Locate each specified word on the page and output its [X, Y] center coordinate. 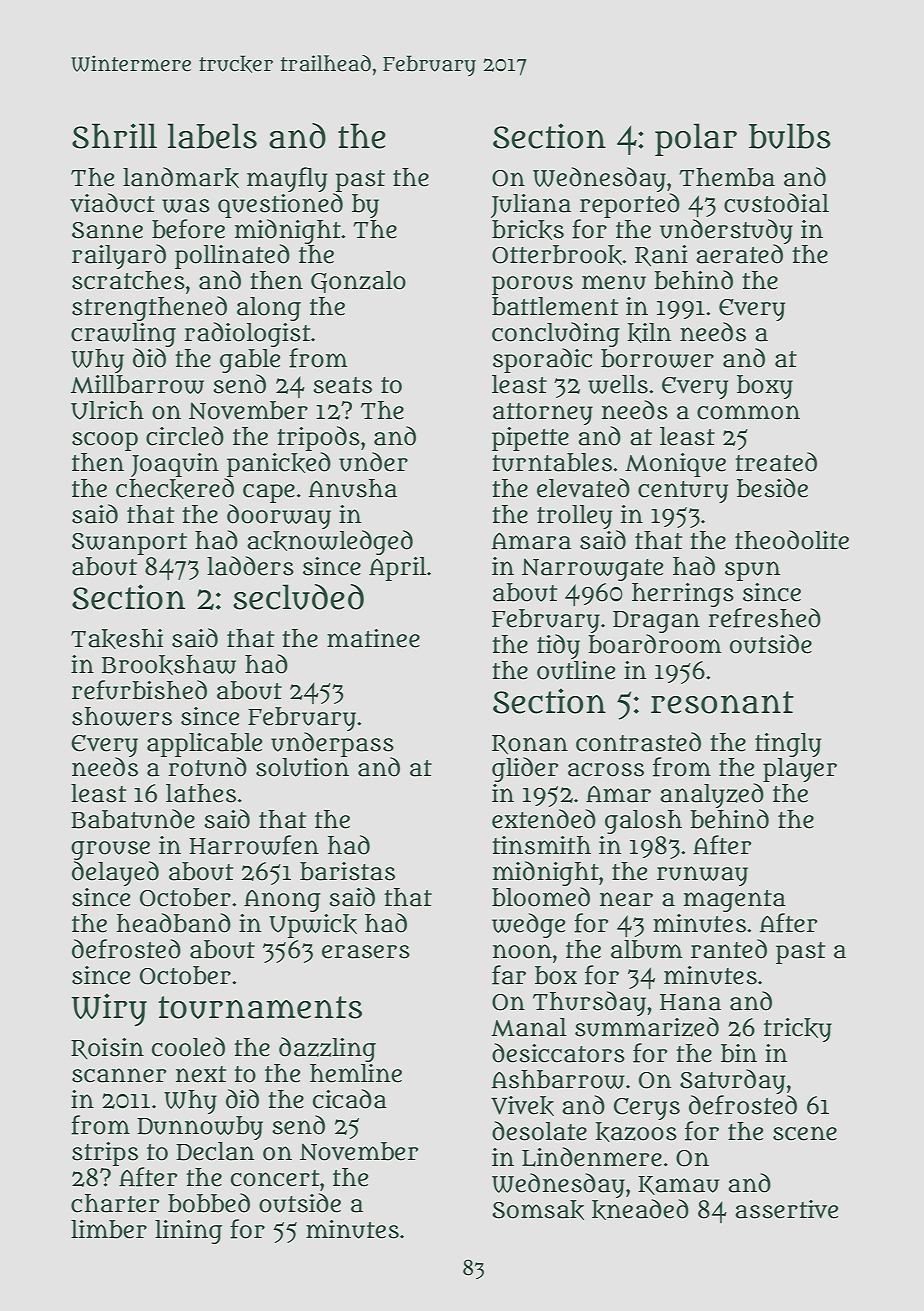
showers [122, 716]
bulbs [790, 136]
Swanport [129, 544]
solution [302, 767]
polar [696, 139]
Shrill [114, 136]
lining [188, 1232]
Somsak [538, 1210]
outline [576, 670]
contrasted [638, 742]
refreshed [764, 618]
